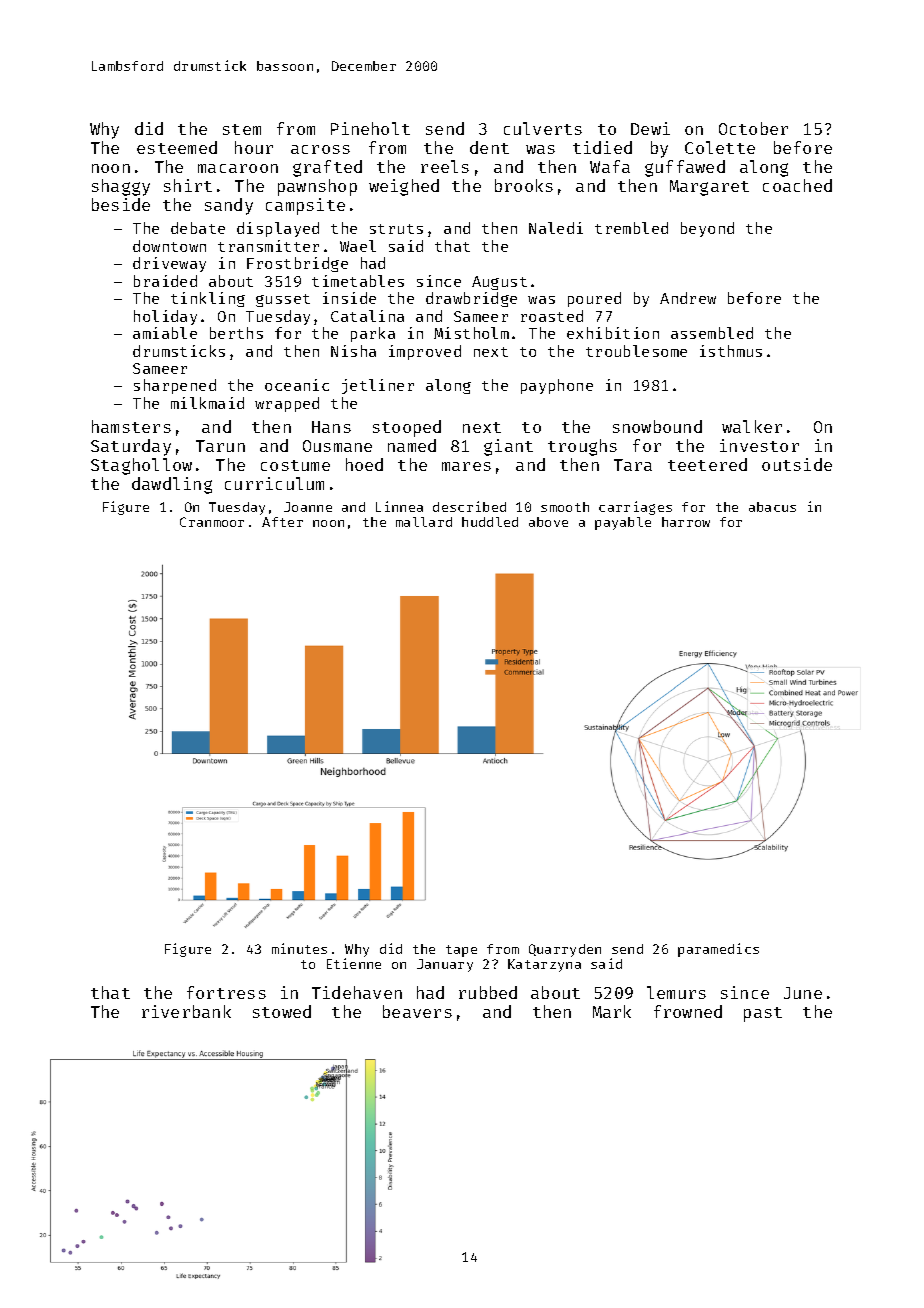  What do you see at coordinates (718, 950) in the image?
I see `paramedics` at bounding box center [718, 950].
